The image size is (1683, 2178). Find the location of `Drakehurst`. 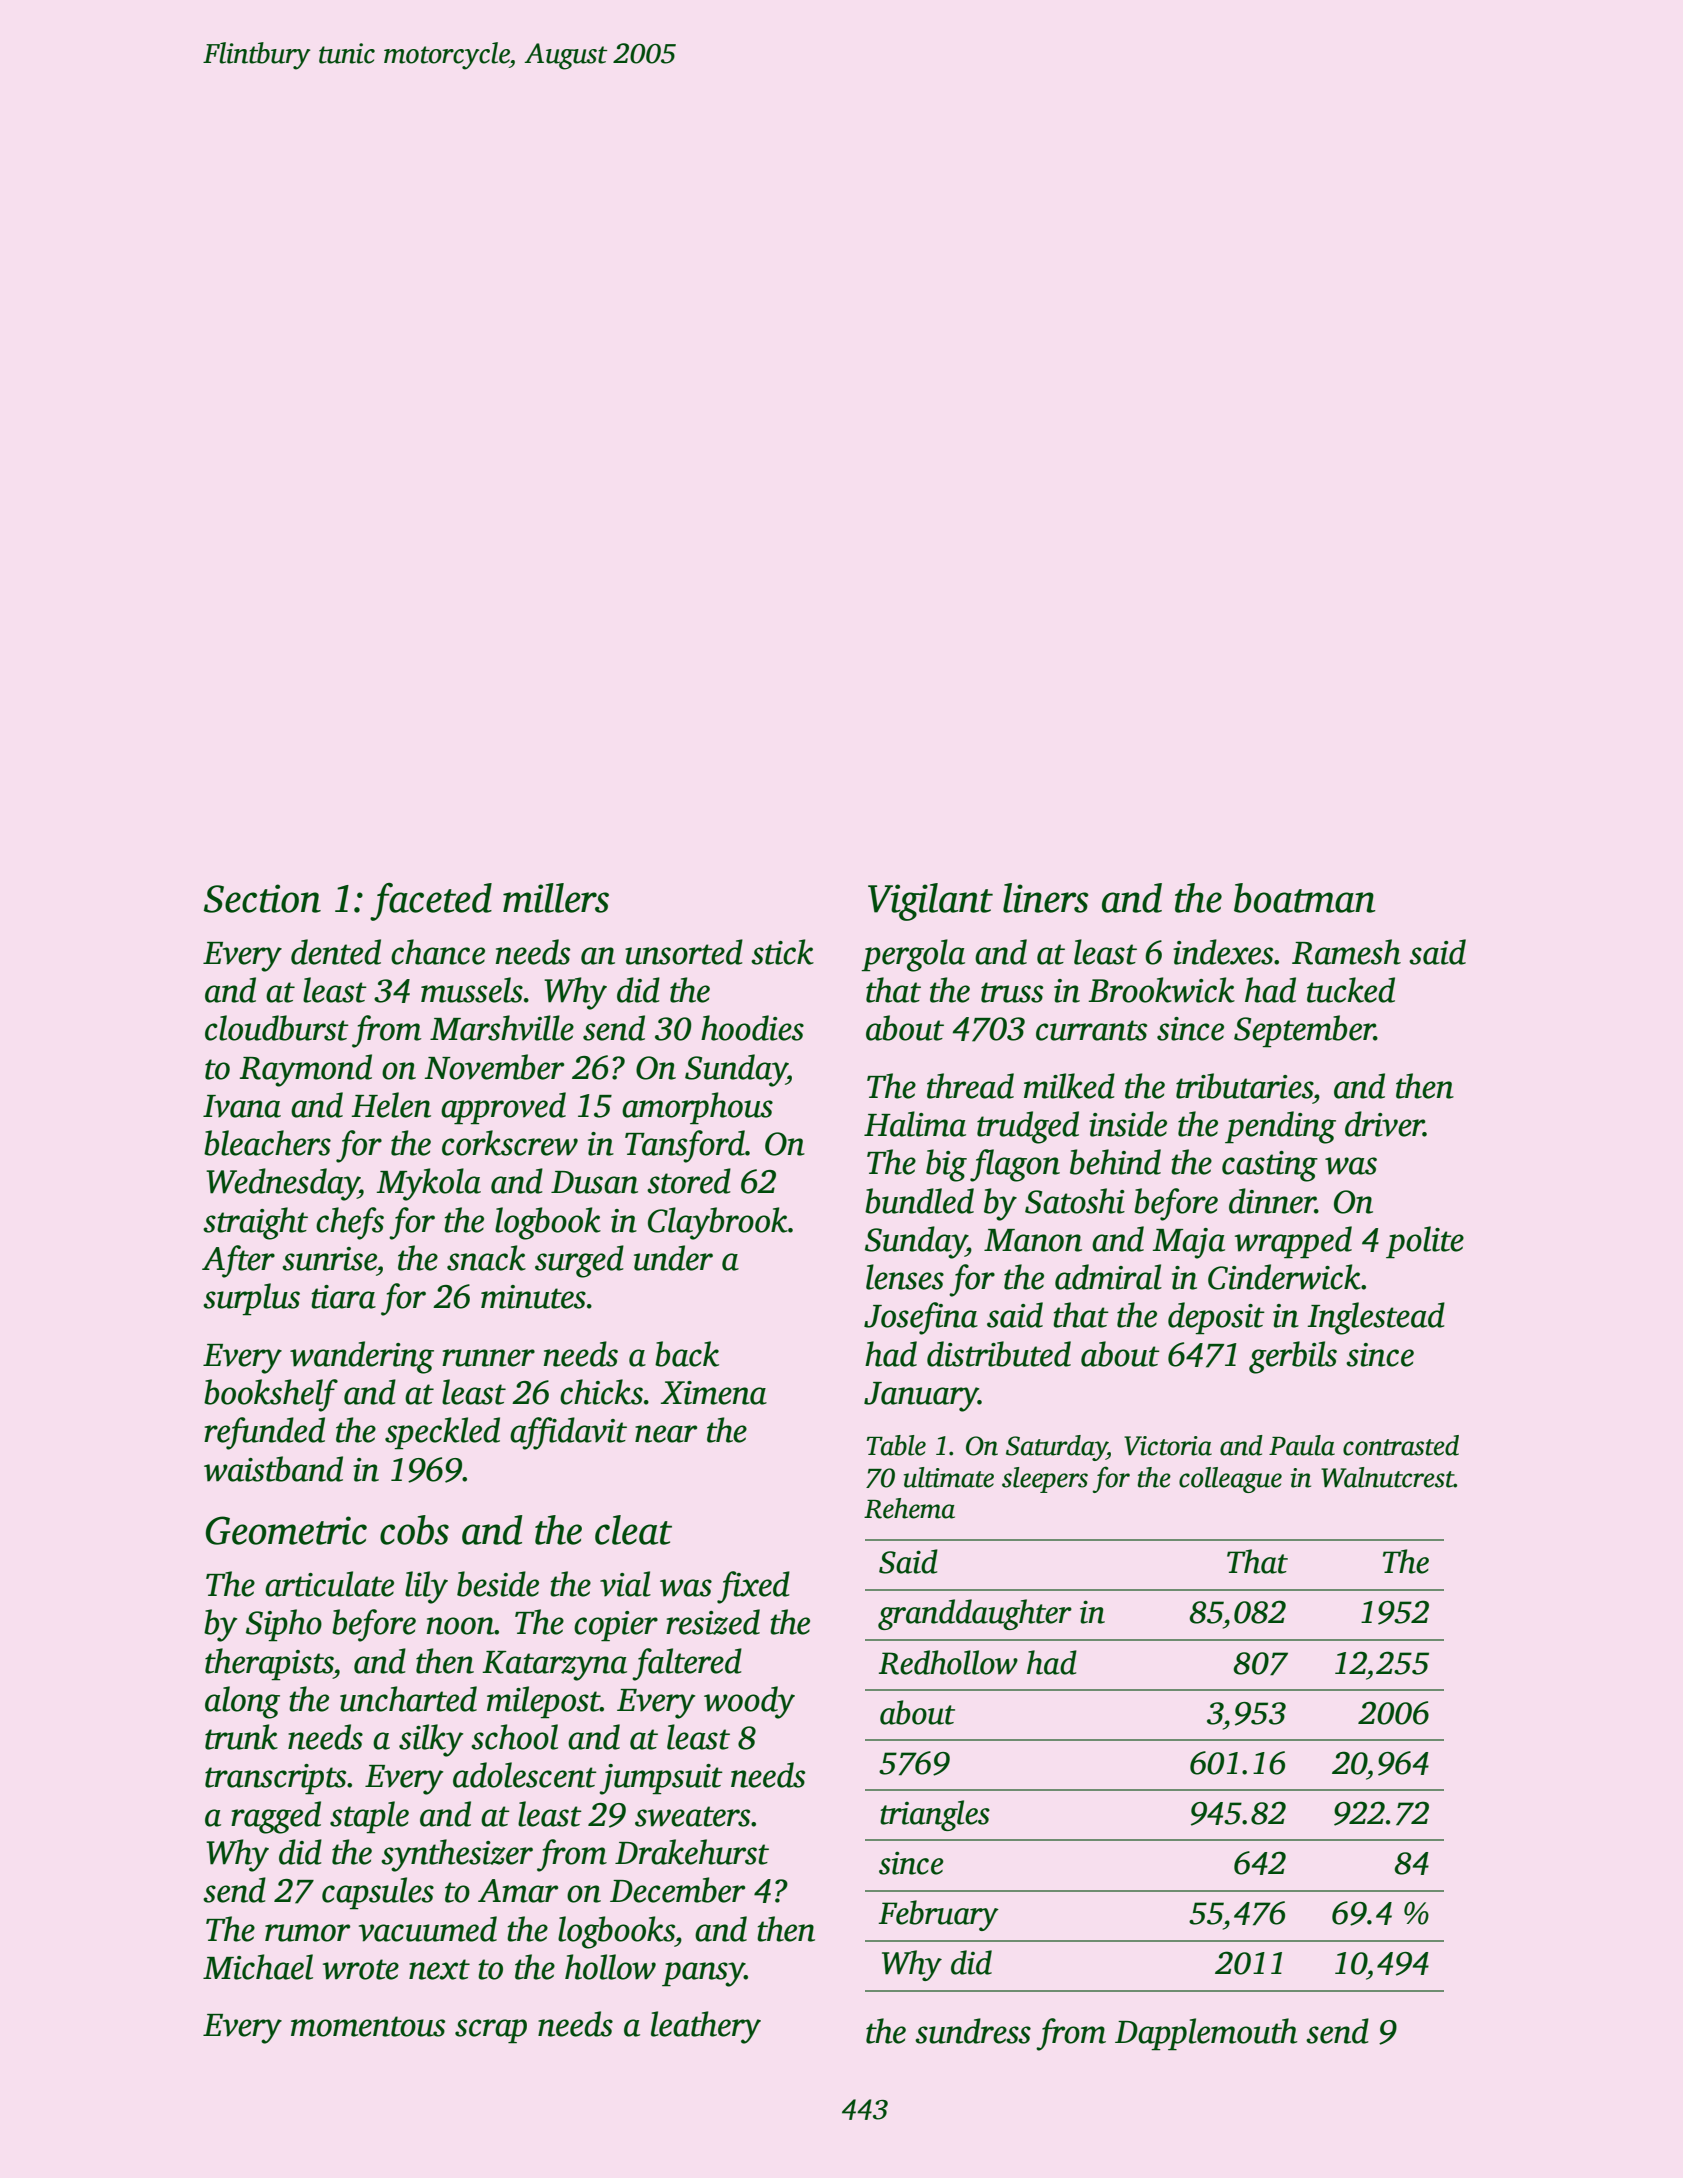

Drakehurst is located at coordinates (692, 1852).
